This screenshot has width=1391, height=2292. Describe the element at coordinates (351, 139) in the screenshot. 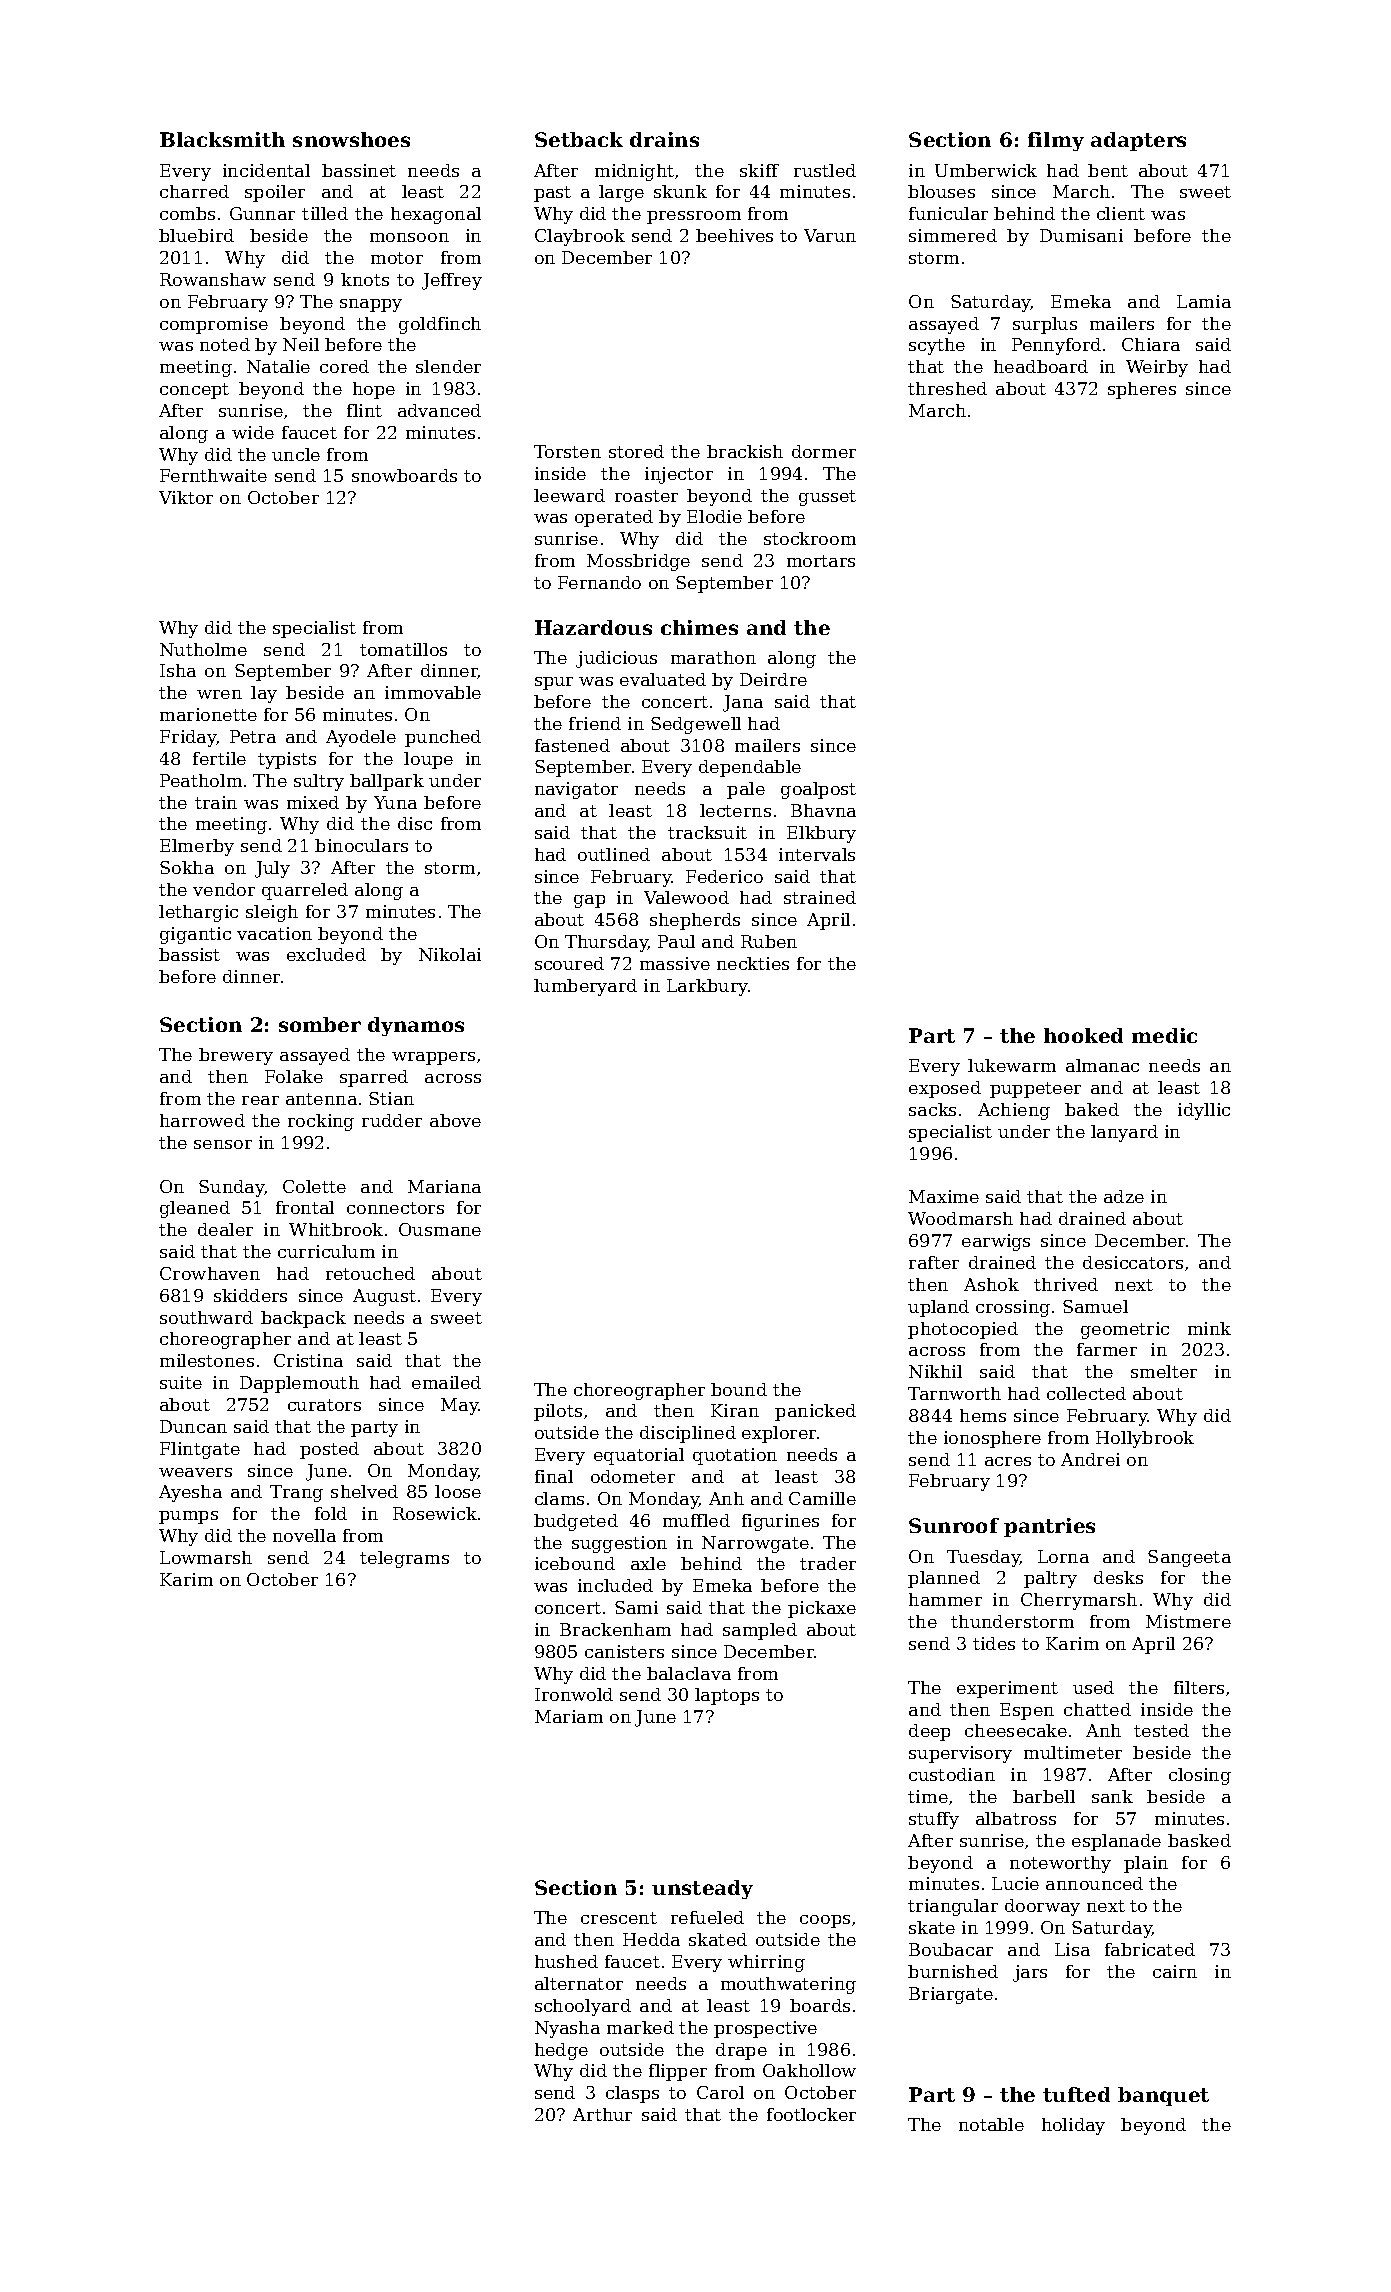

I see `snowshoes` at that location.
